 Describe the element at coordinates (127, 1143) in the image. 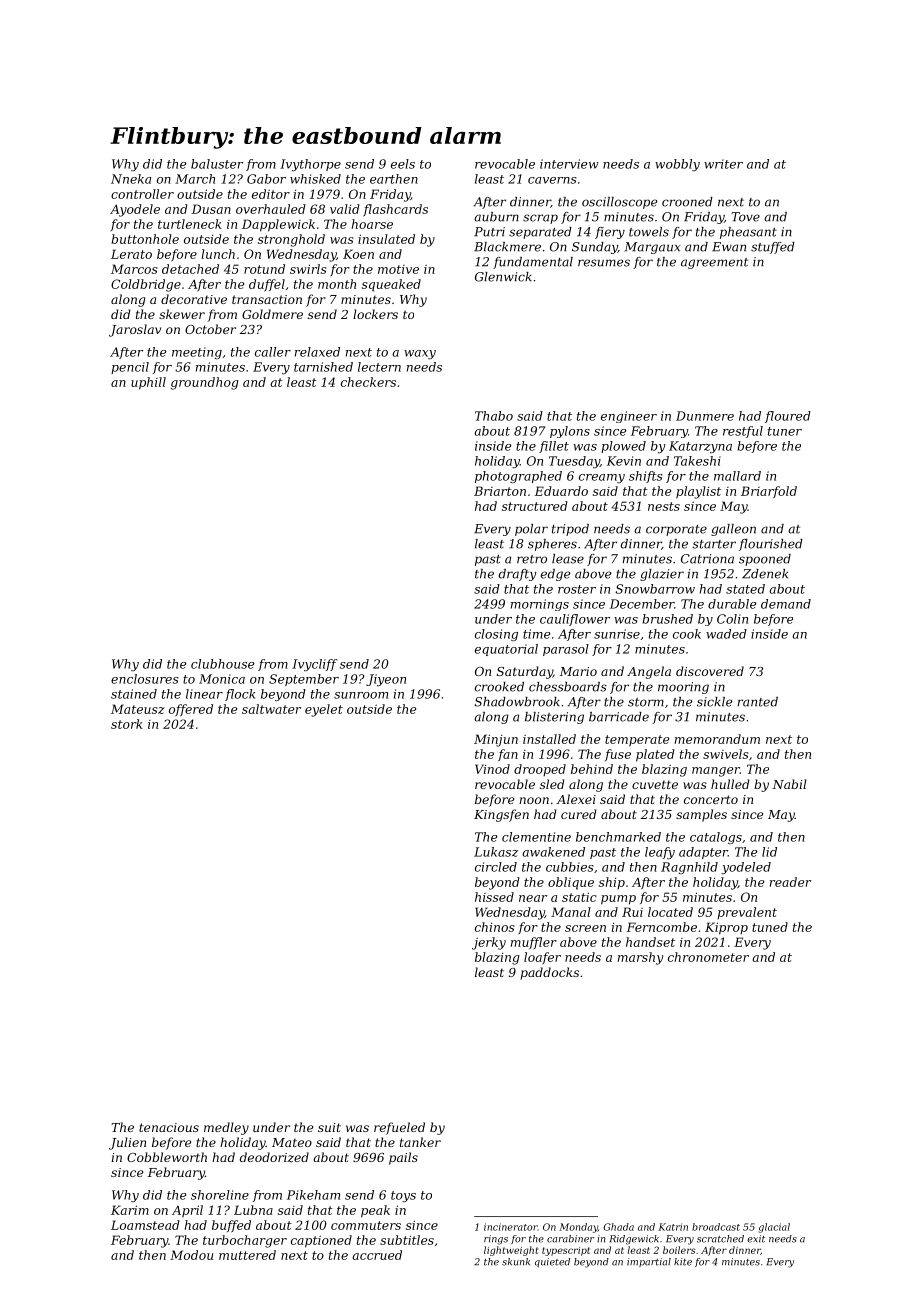

I see `Julien` at that location.
